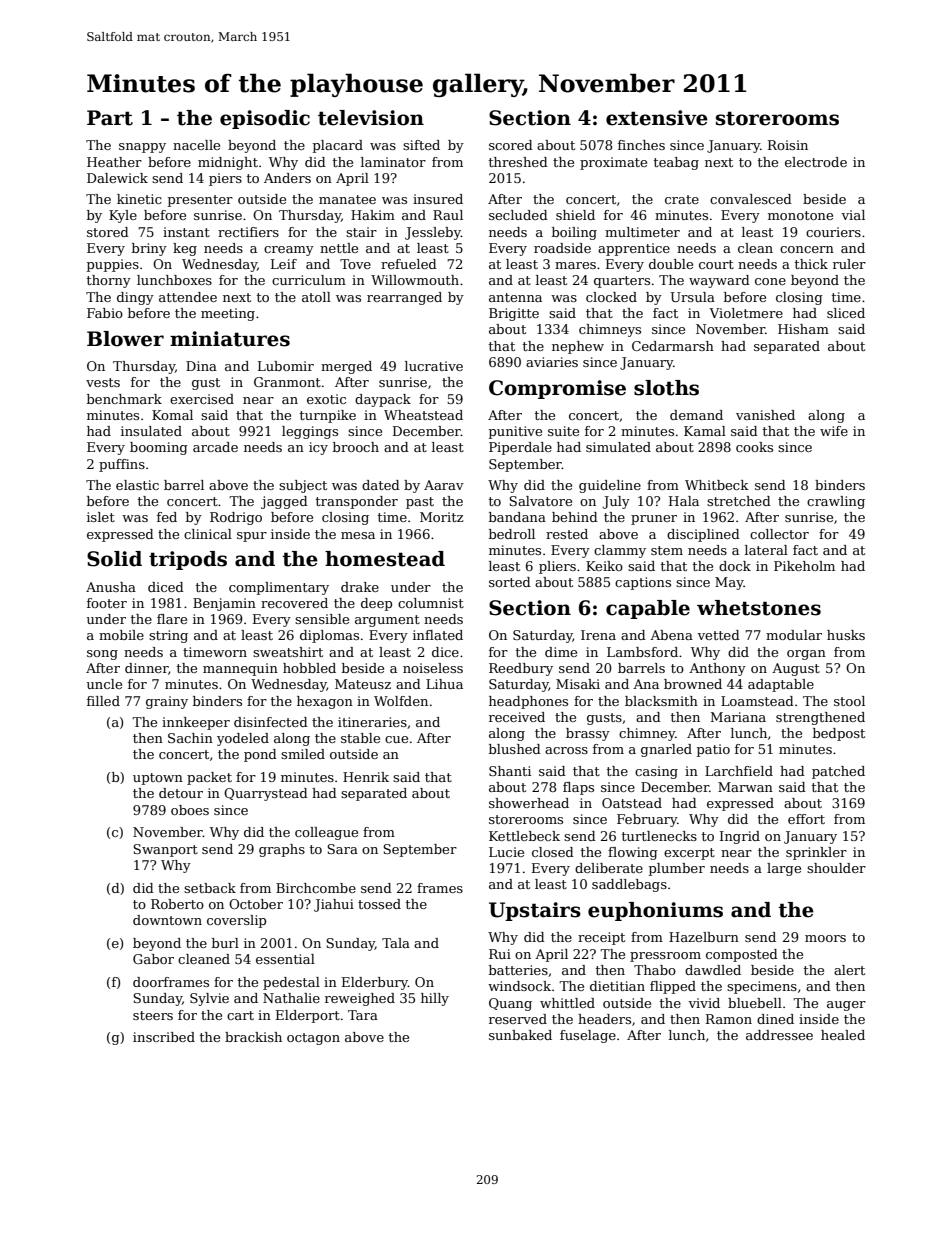  I want to click on court, so click(716, 264).
